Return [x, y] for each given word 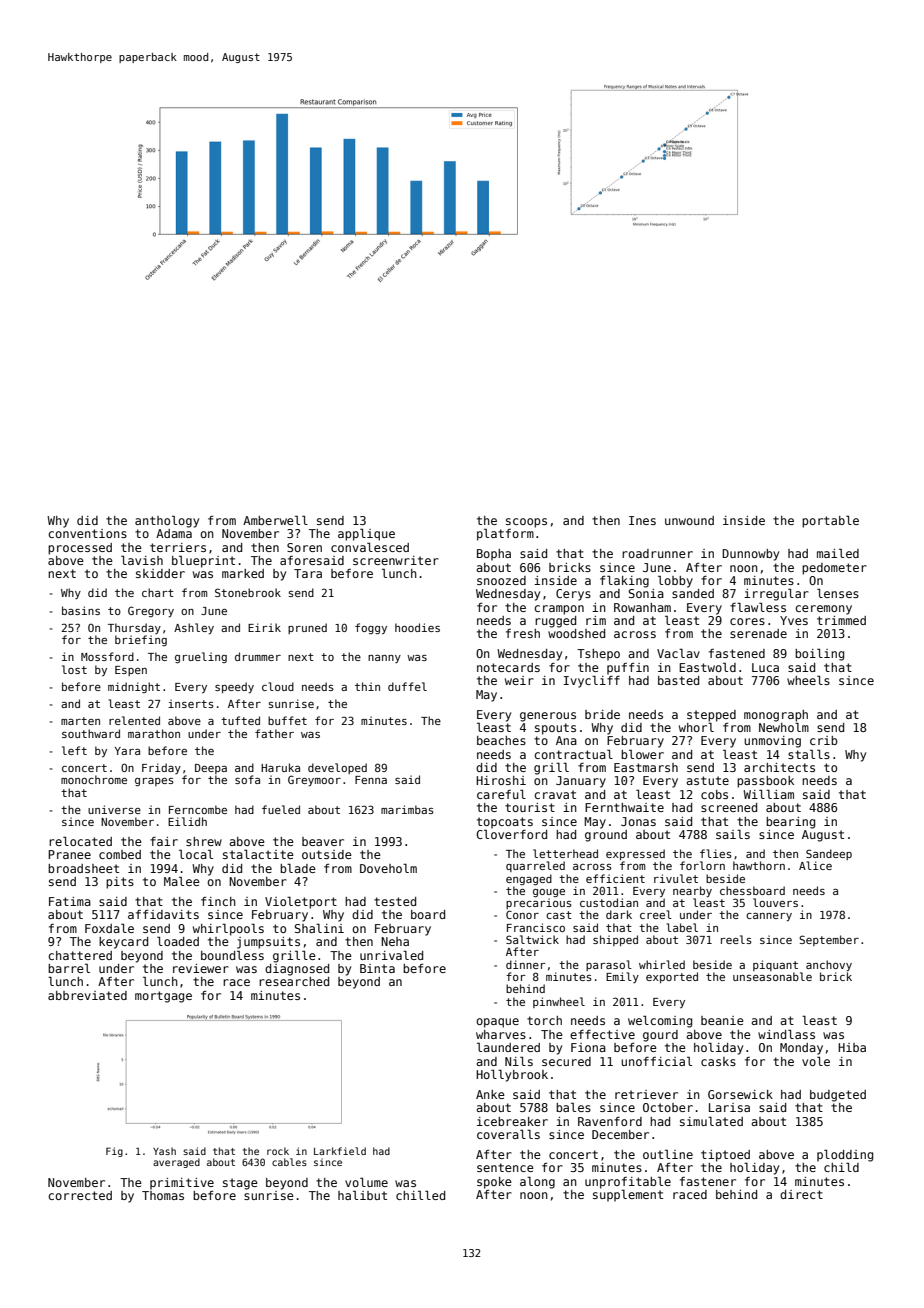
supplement [628, 1196]
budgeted [838, 1096]
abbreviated [87, 995]
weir [519, 680]
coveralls [508, 1134]
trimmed [841, 620]
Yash [164, 1151]
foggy [371, 628]
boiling [819, 654]
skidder [160, 573]
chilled [420, 1195]
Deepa [211, 769]
